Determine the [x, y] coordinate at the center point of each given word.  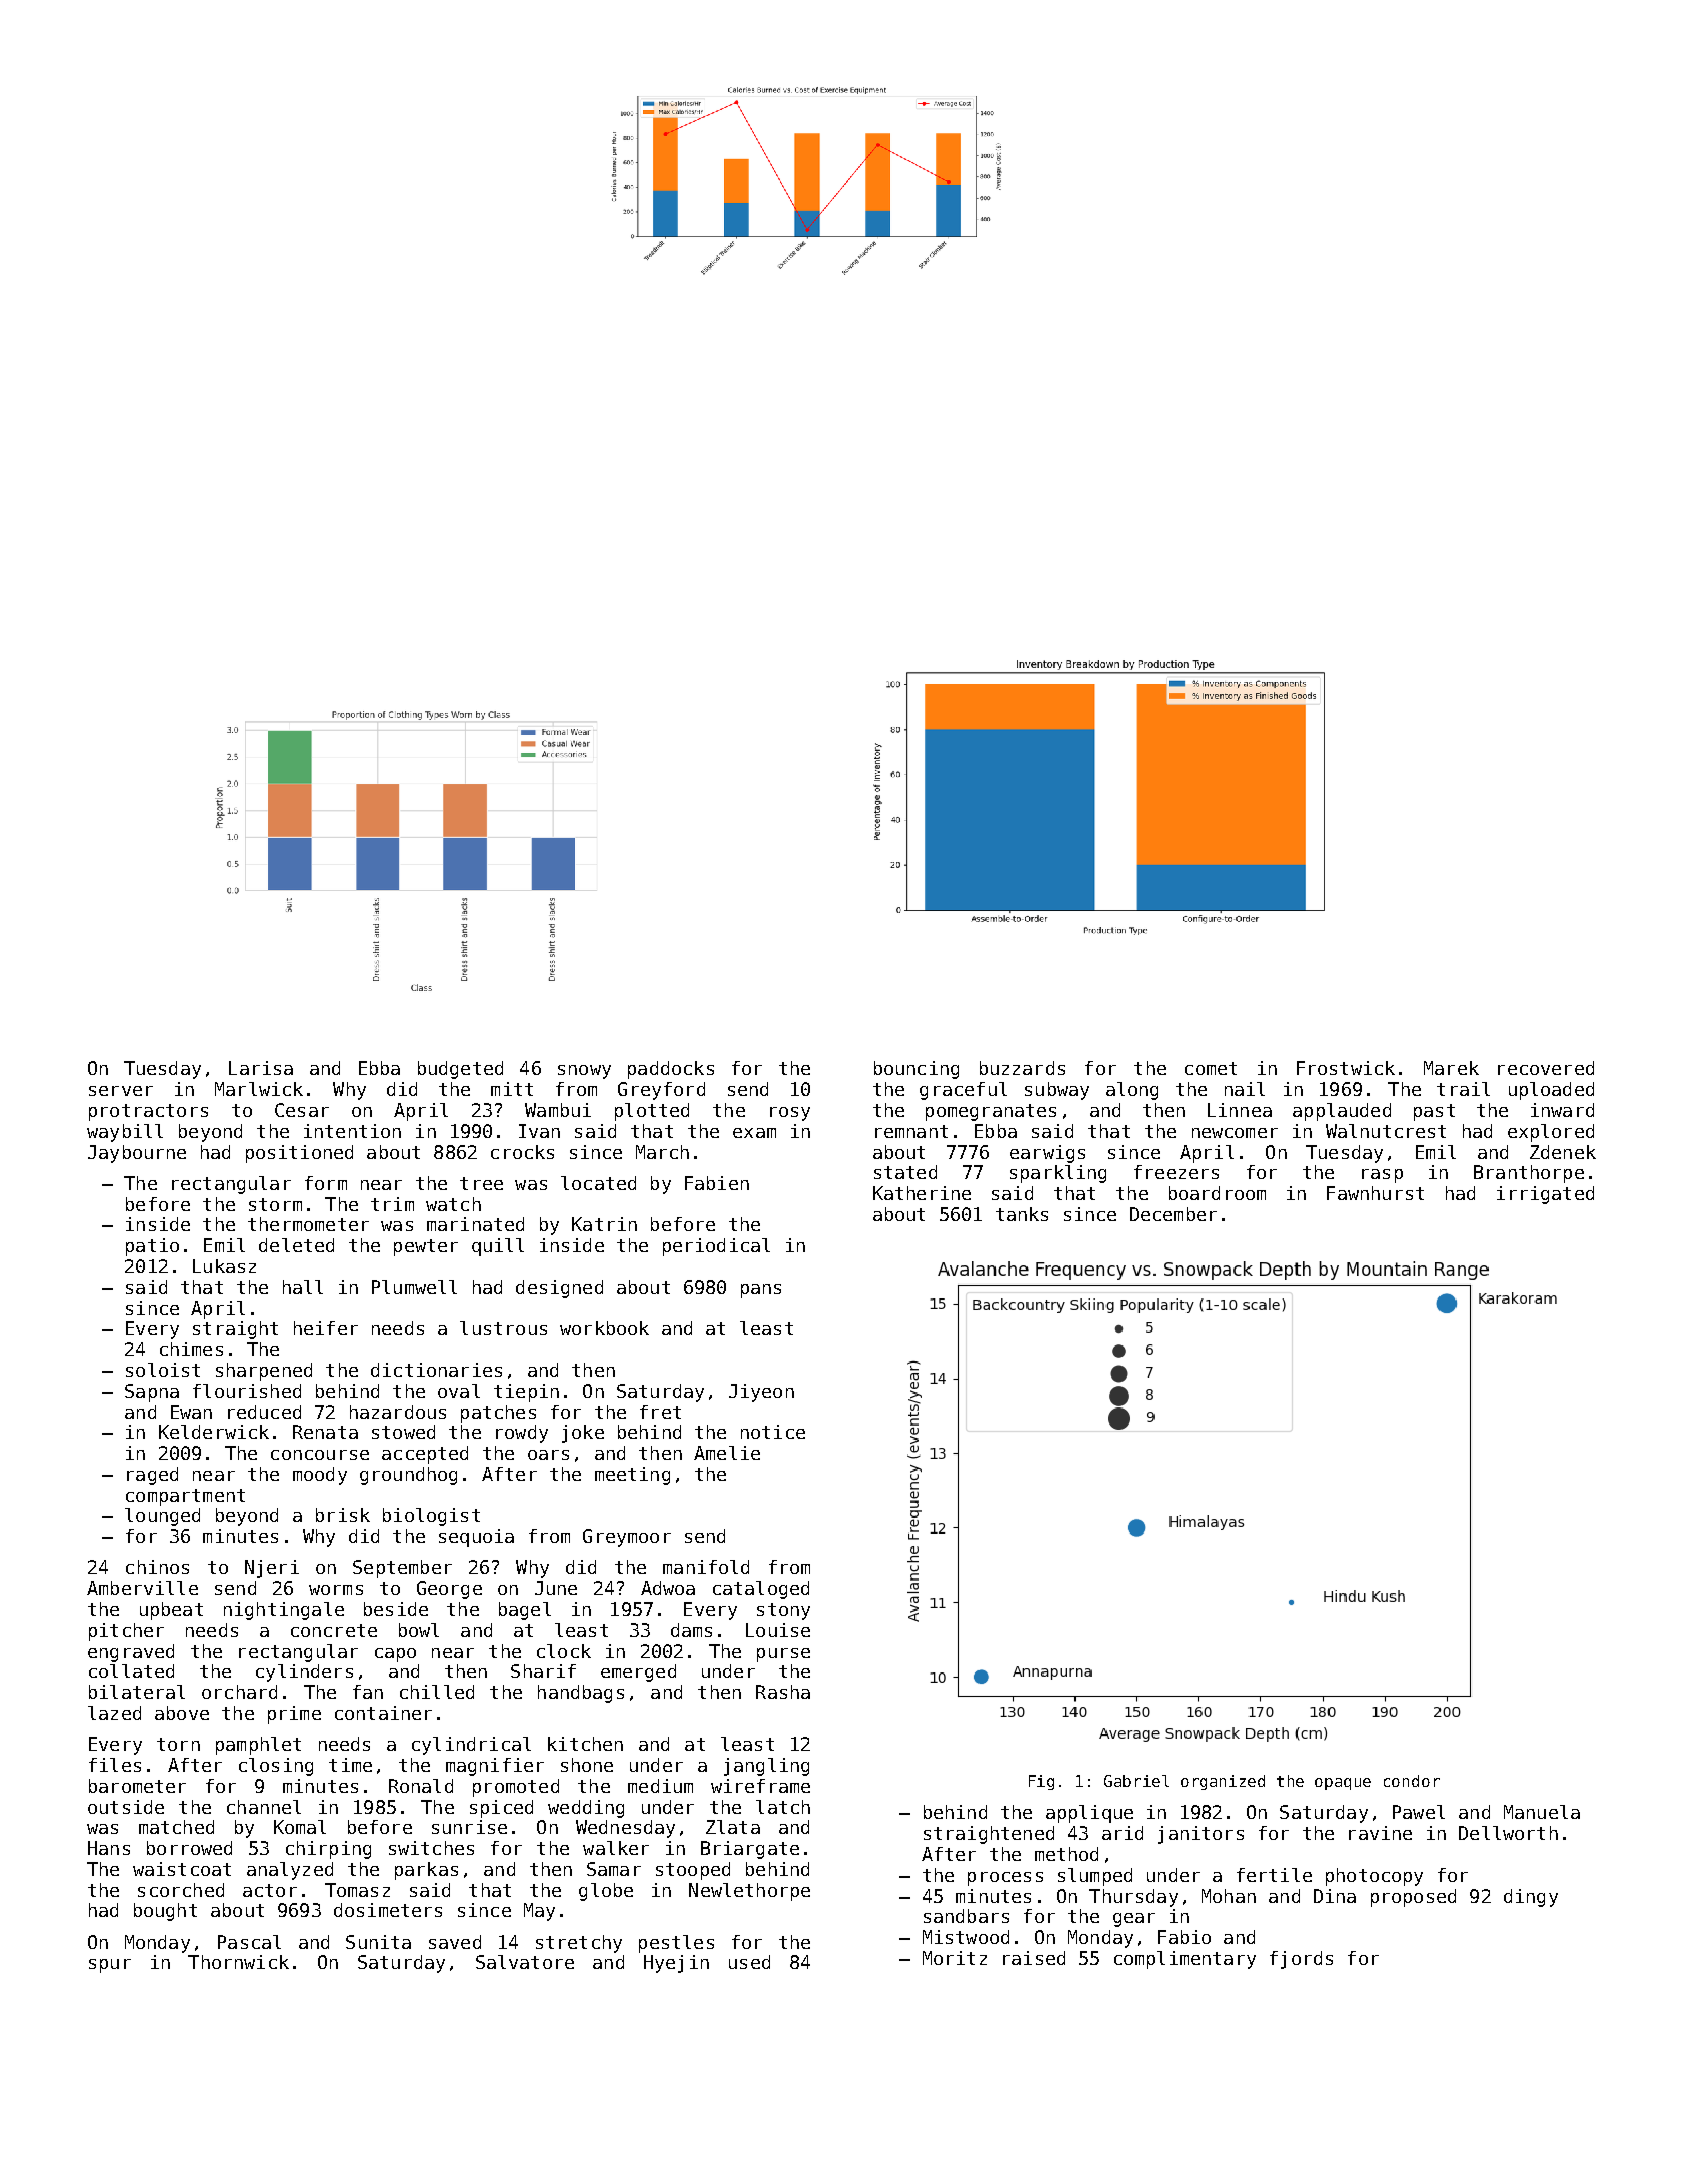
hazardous [398, 1412]
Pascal [249, 1942]
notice [773, 1432]
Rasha [783, 1692]
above [182, 1713]
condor [1412, 1781]
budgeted [460, 1070]
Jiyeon [761, 1393]
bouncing [916, 1070]
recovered [1546, 1068]
